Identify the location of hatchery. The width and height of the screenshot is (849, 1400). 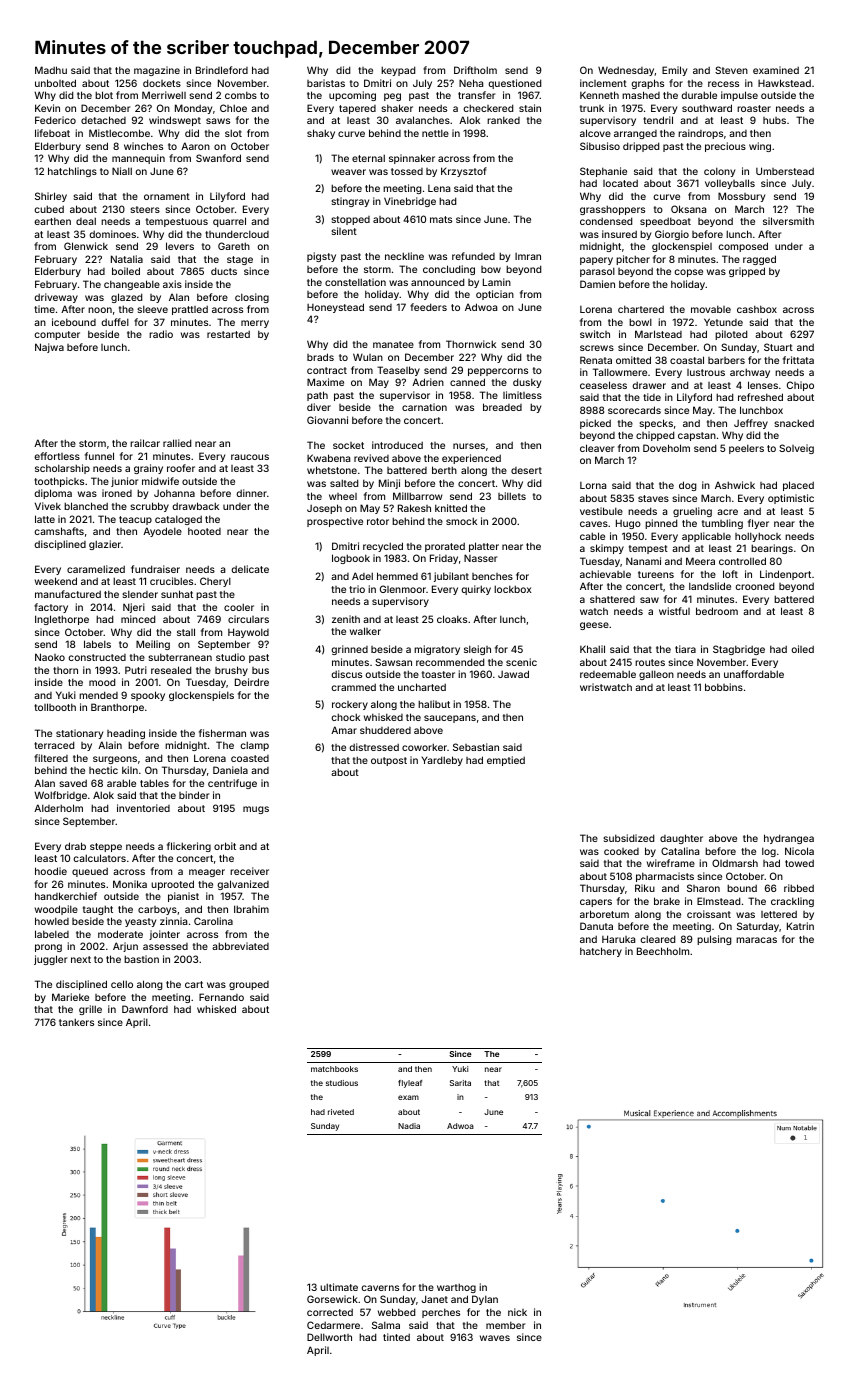
(601, 952).
